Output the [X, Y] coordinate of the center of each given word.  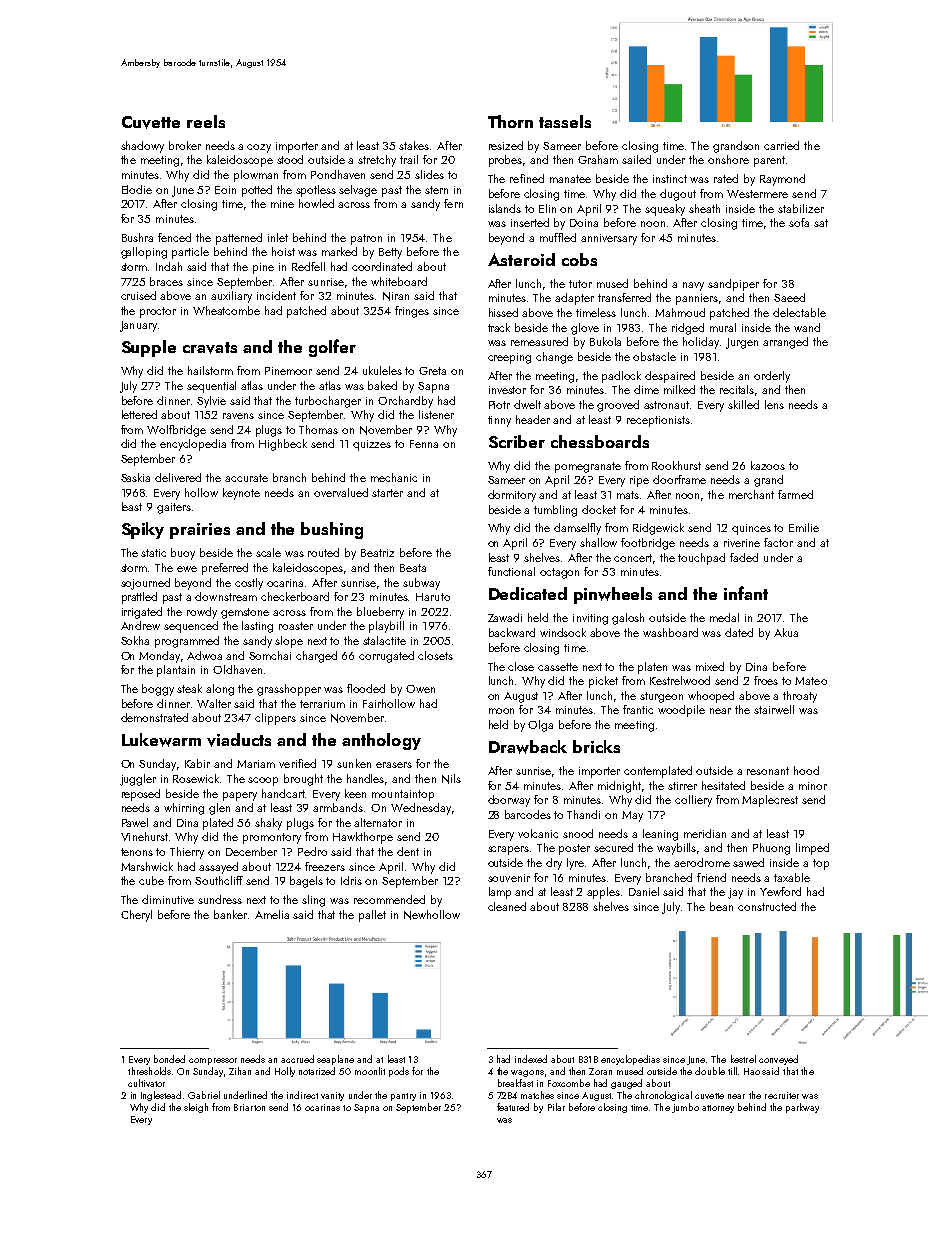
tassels [565, 121]
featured [513, 1107]
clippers [275, 719]
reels [206, 121]
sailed [636, 159]
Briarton [249, 1107]
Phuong [771, 849]
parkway [802, 1108]
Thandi [583, 814]
